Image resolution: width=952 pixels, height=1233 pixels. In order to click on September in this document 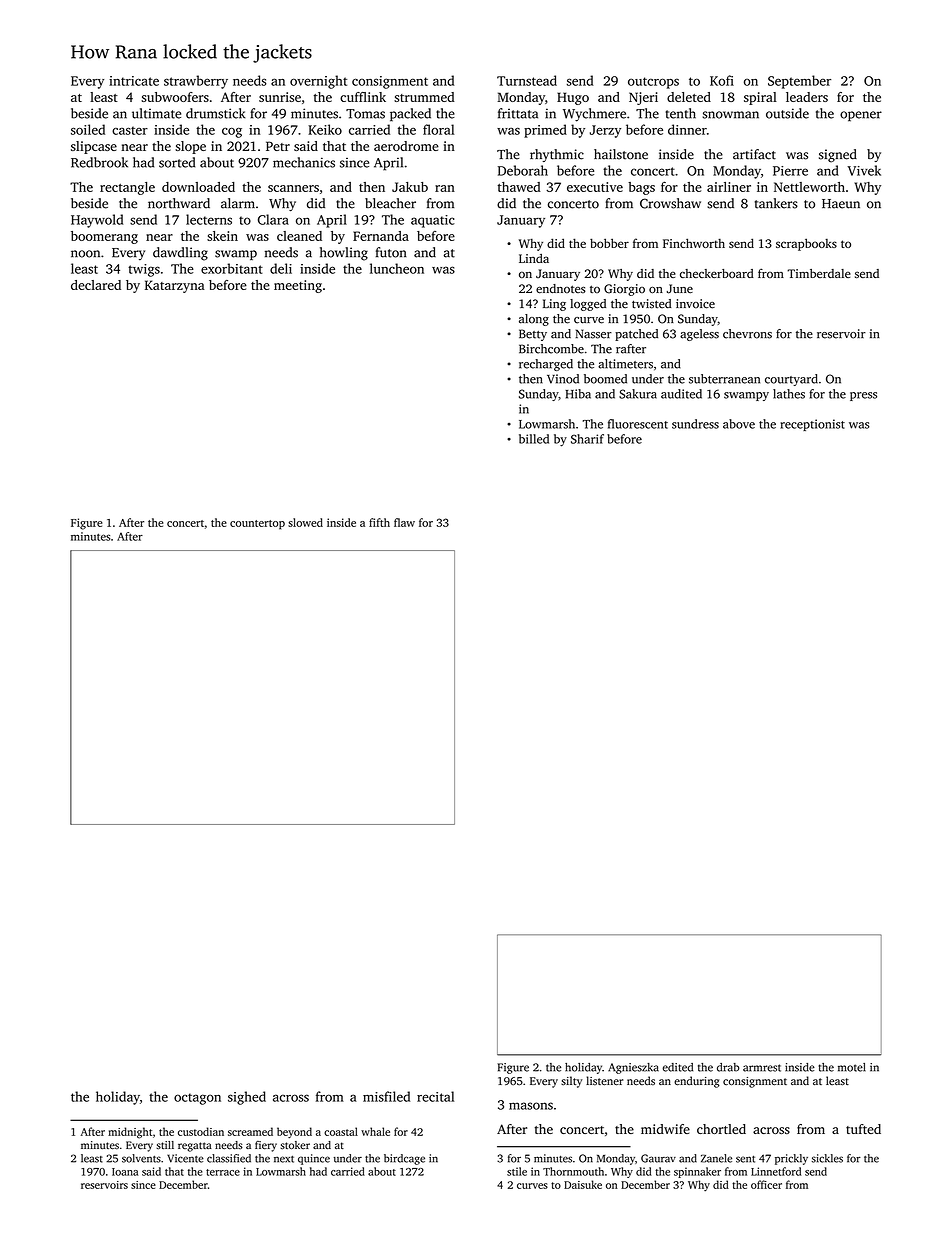, I will do `click(799, 82)`.
